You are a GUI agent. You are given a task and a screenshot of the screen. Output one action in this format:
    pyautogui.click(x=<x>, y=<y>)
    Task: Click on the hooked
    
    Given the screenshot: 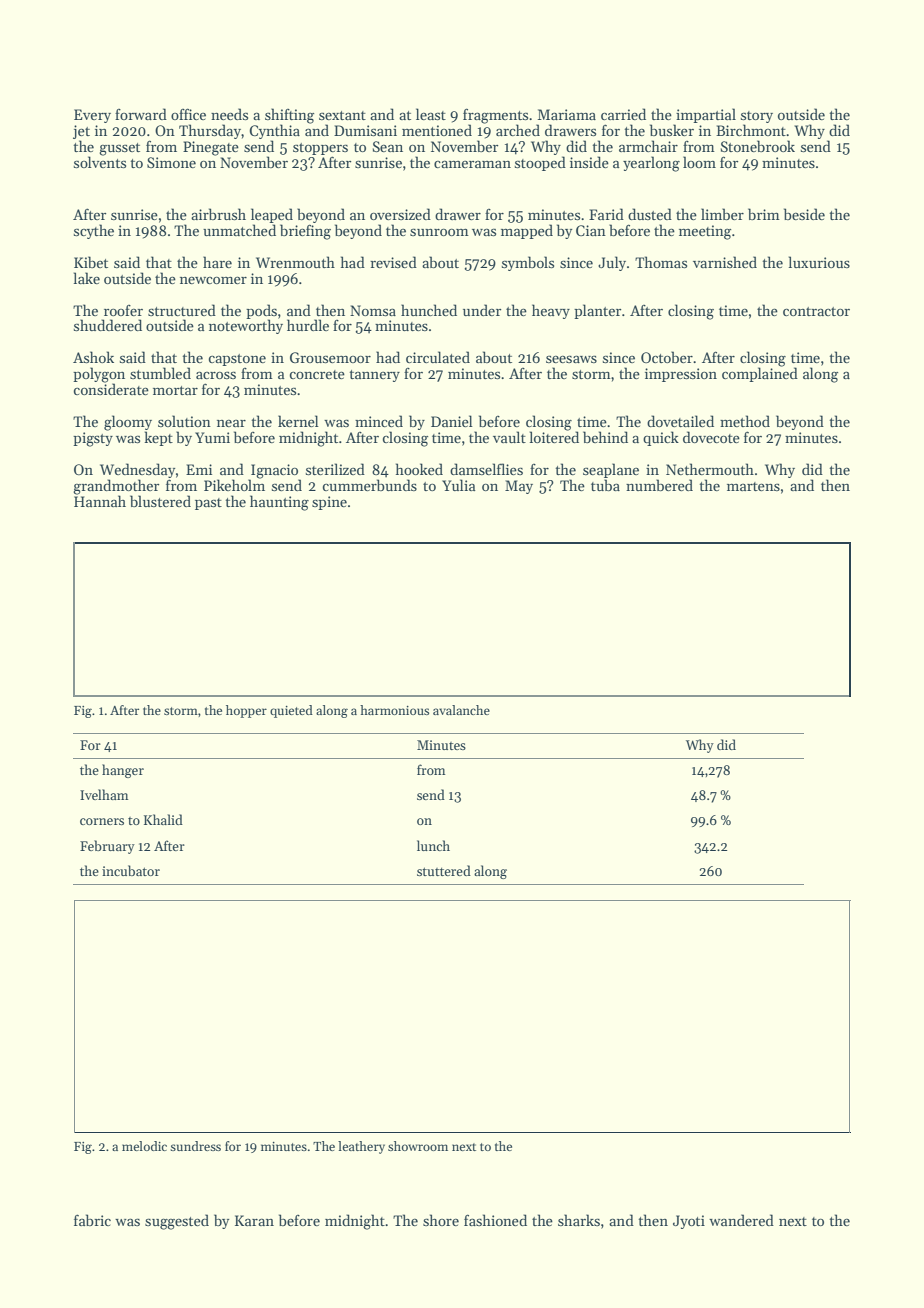 What is the action you would take?
    pyautogui.click(x=419, y=469)
